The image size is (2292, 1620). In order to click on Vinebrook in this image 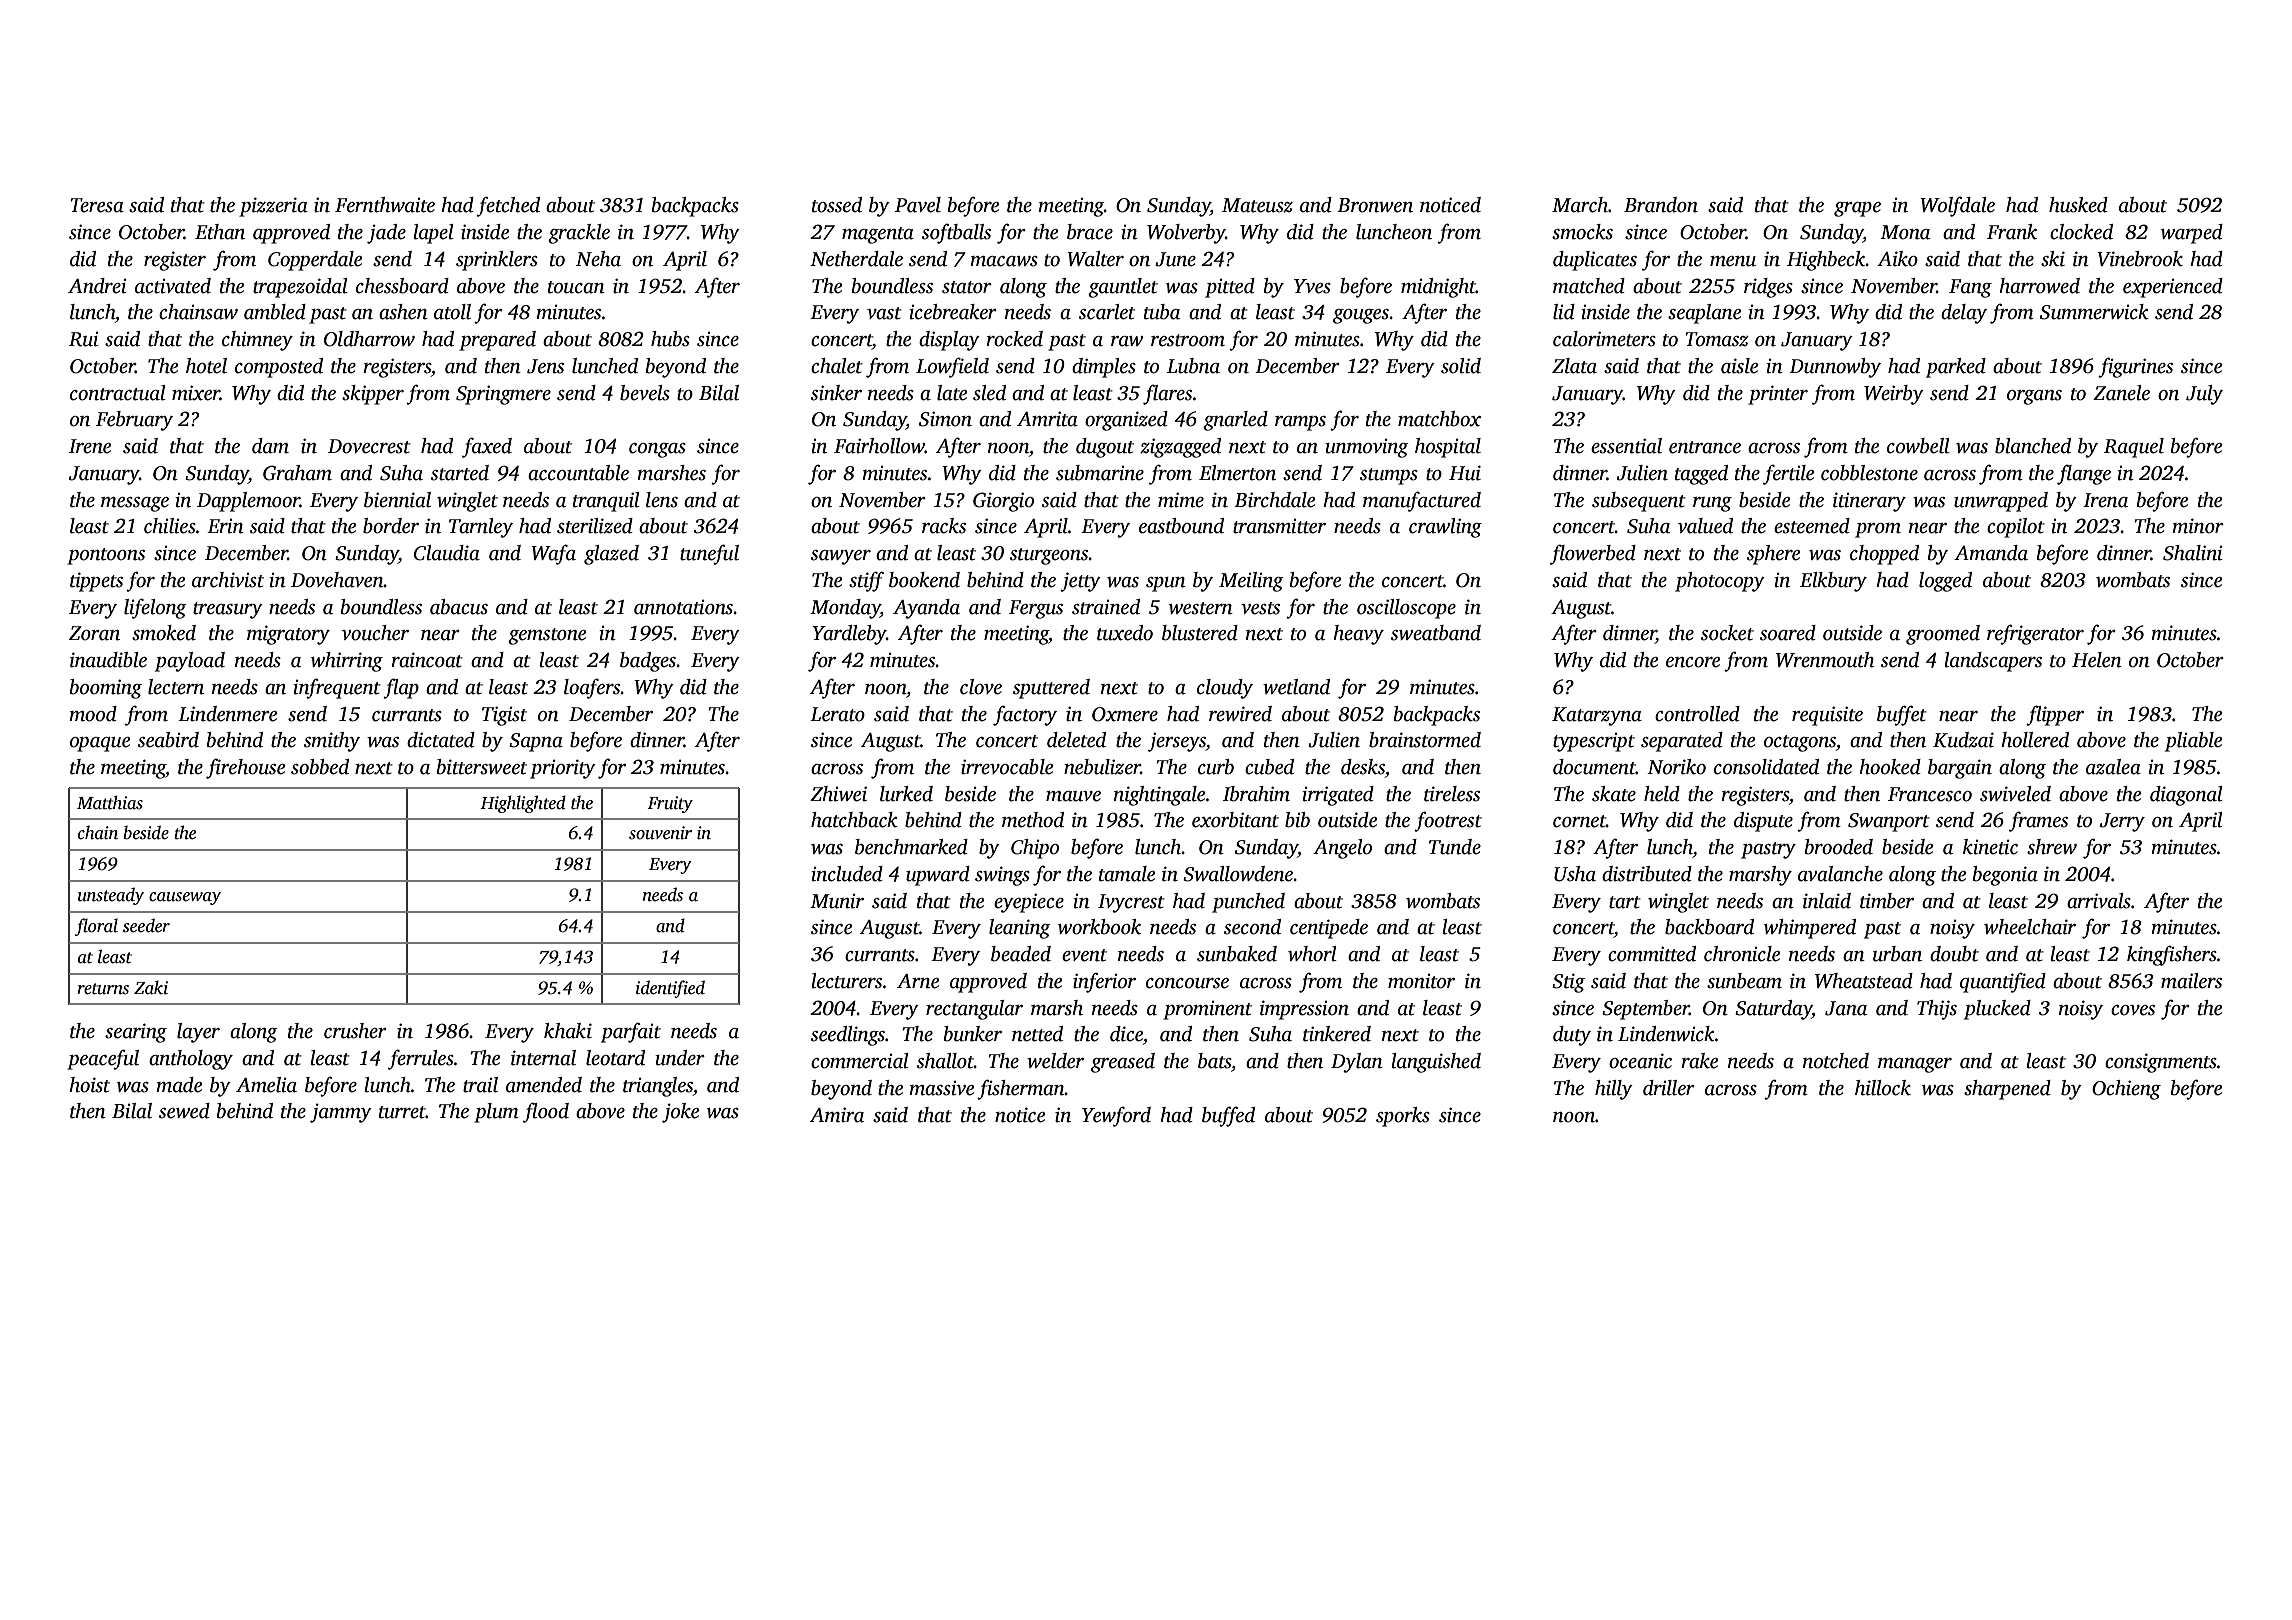, I will do `click(2140, 259)`.
